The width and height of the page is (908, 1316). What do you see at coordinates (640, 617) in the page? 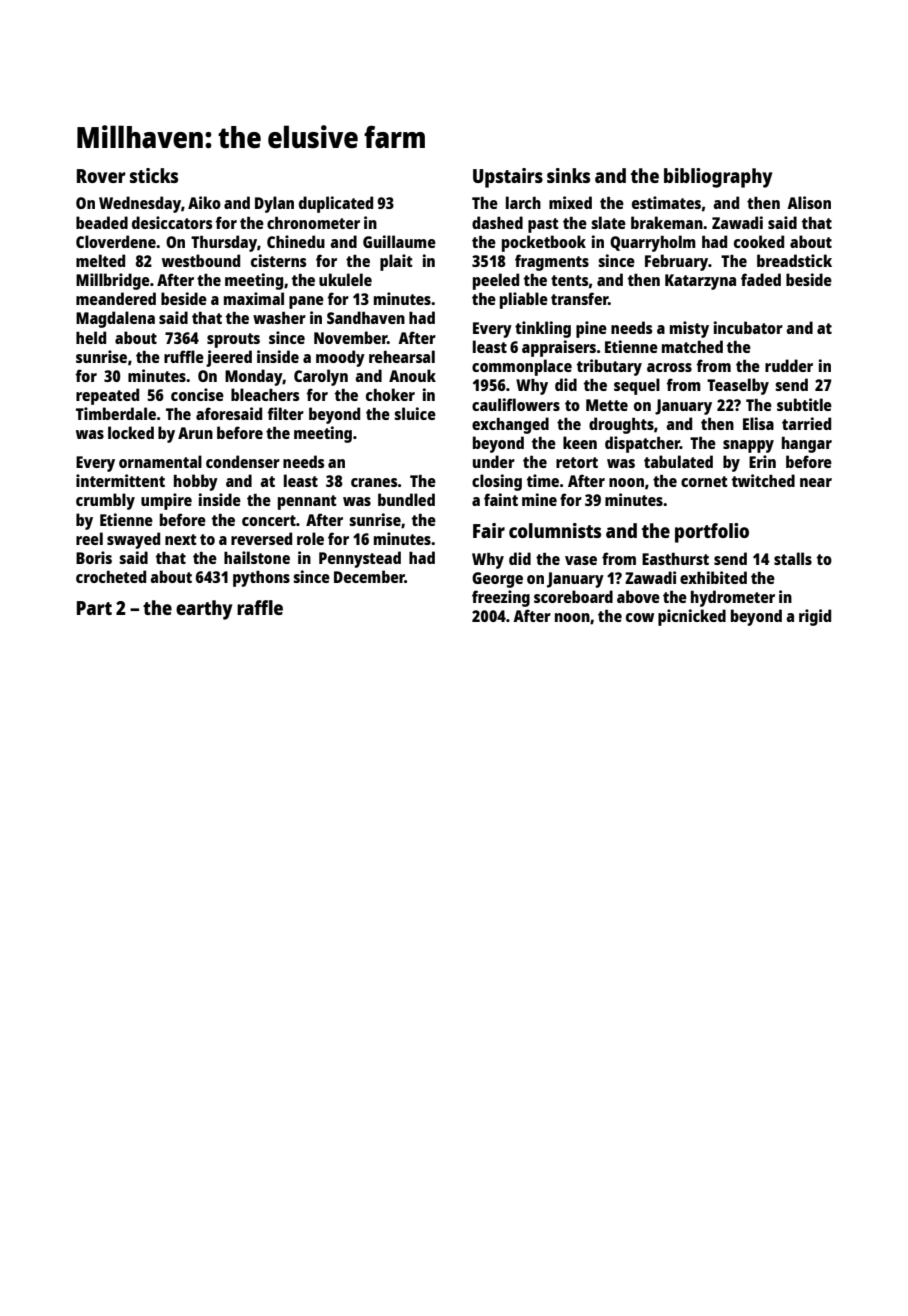
I see `cow` at bounding box center [640, 617].
